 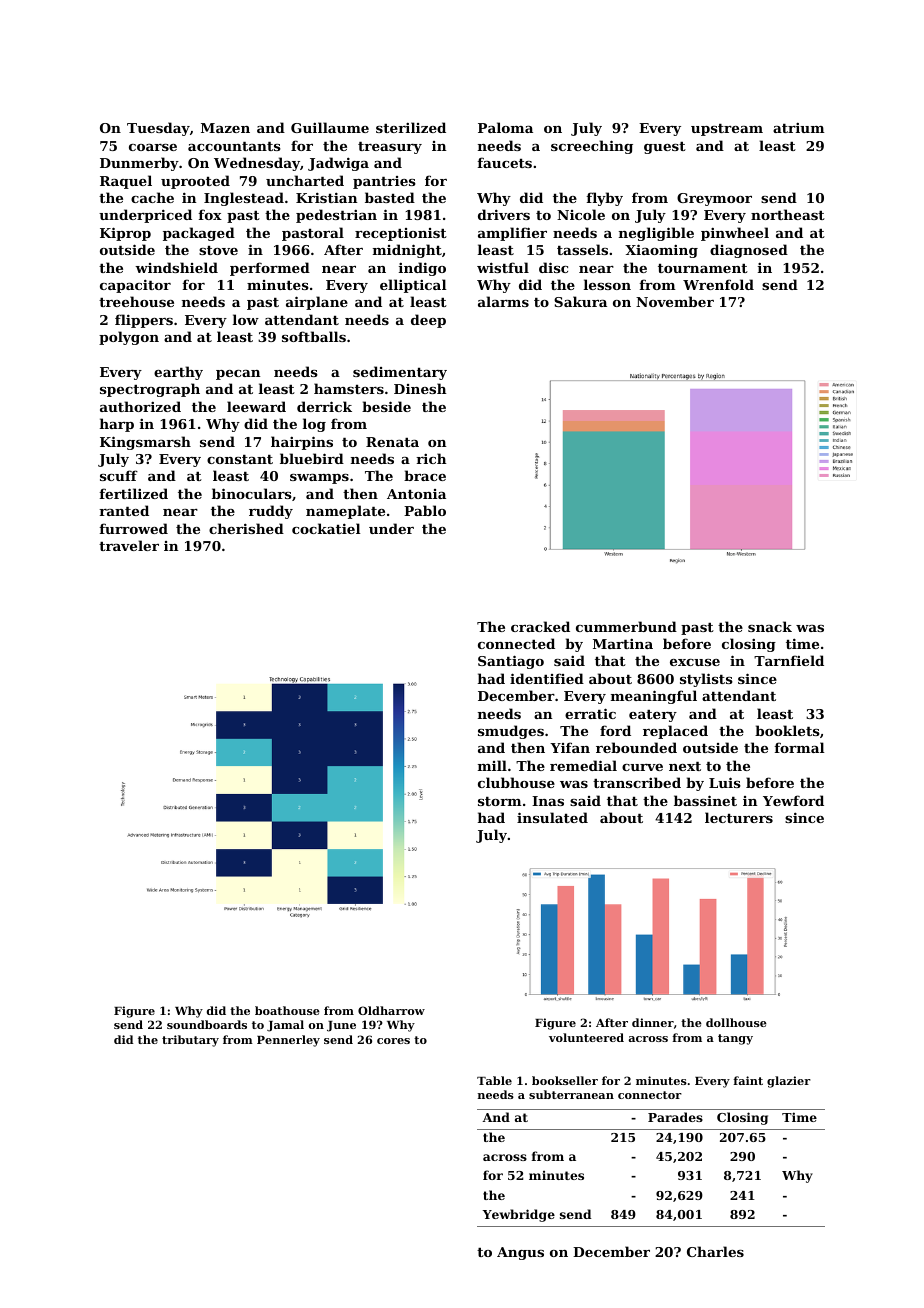 What do you see at coordinates (718, 284) in the screenshot?
I see `Wrenfold` at bounding box center [718, 284].
